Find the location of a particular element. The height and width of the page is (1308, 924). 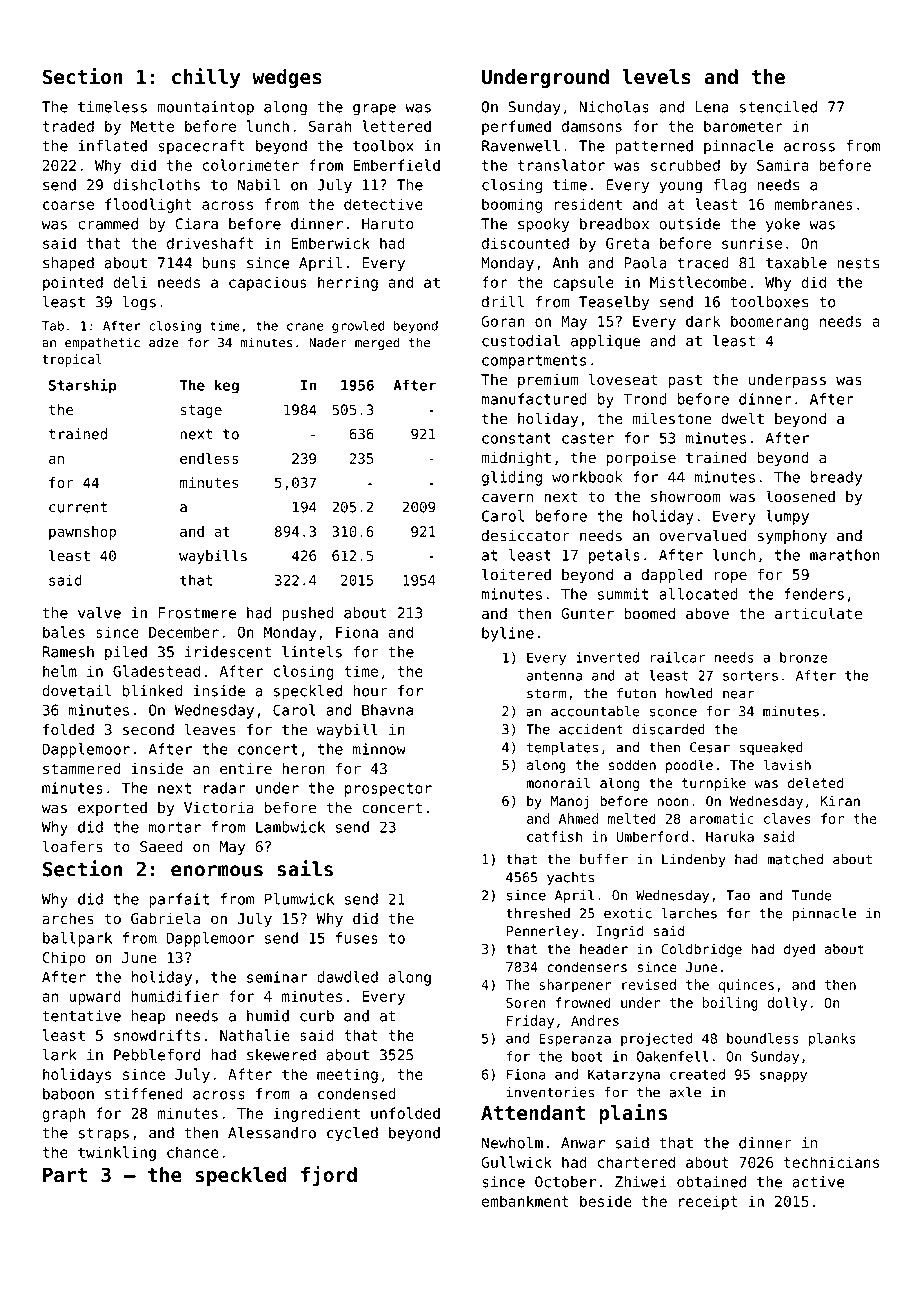

boomerang is located at coordinates (770, 322).
